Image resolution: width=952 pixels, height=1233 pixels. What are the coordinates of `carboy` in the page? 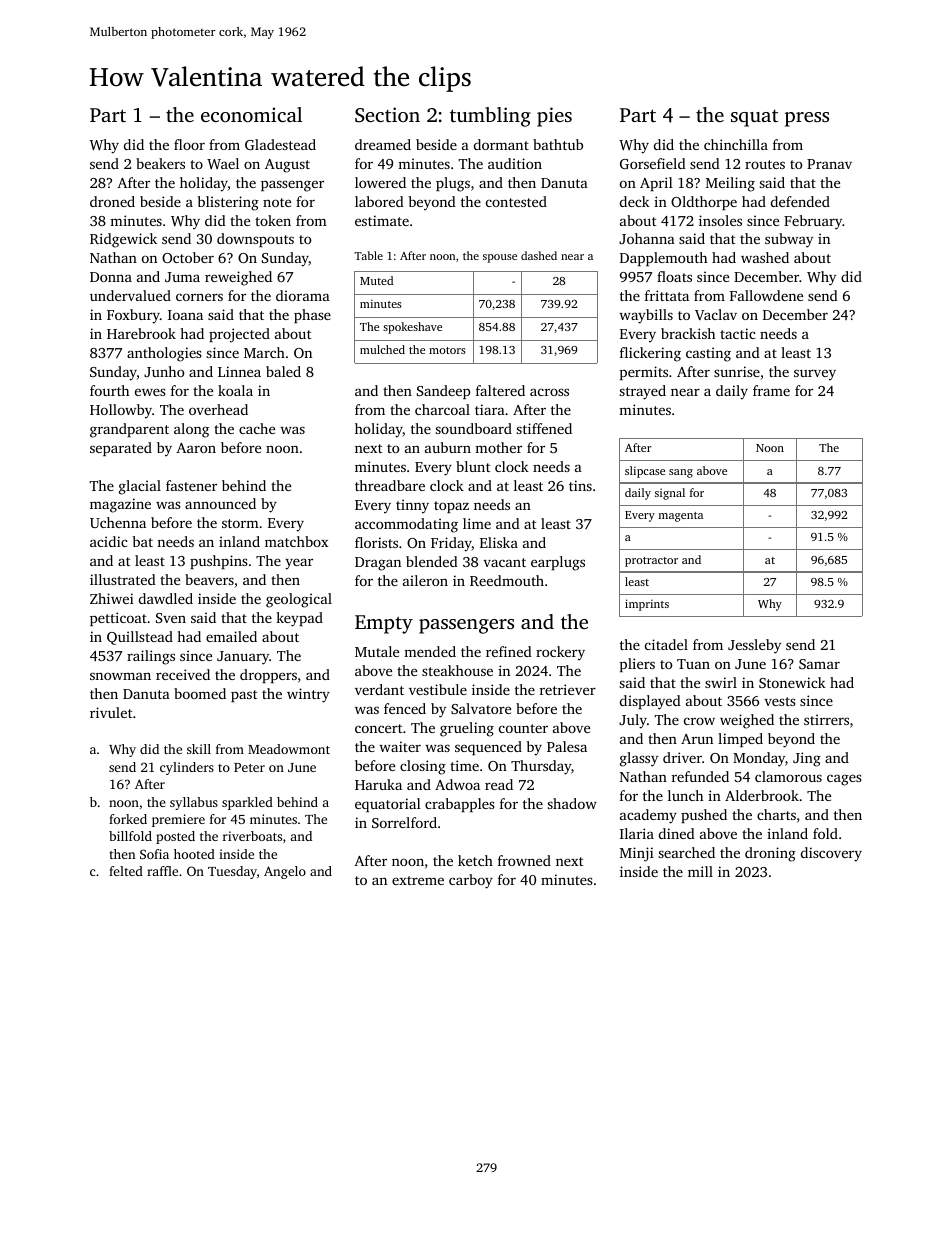 It's located at (471, 881).
